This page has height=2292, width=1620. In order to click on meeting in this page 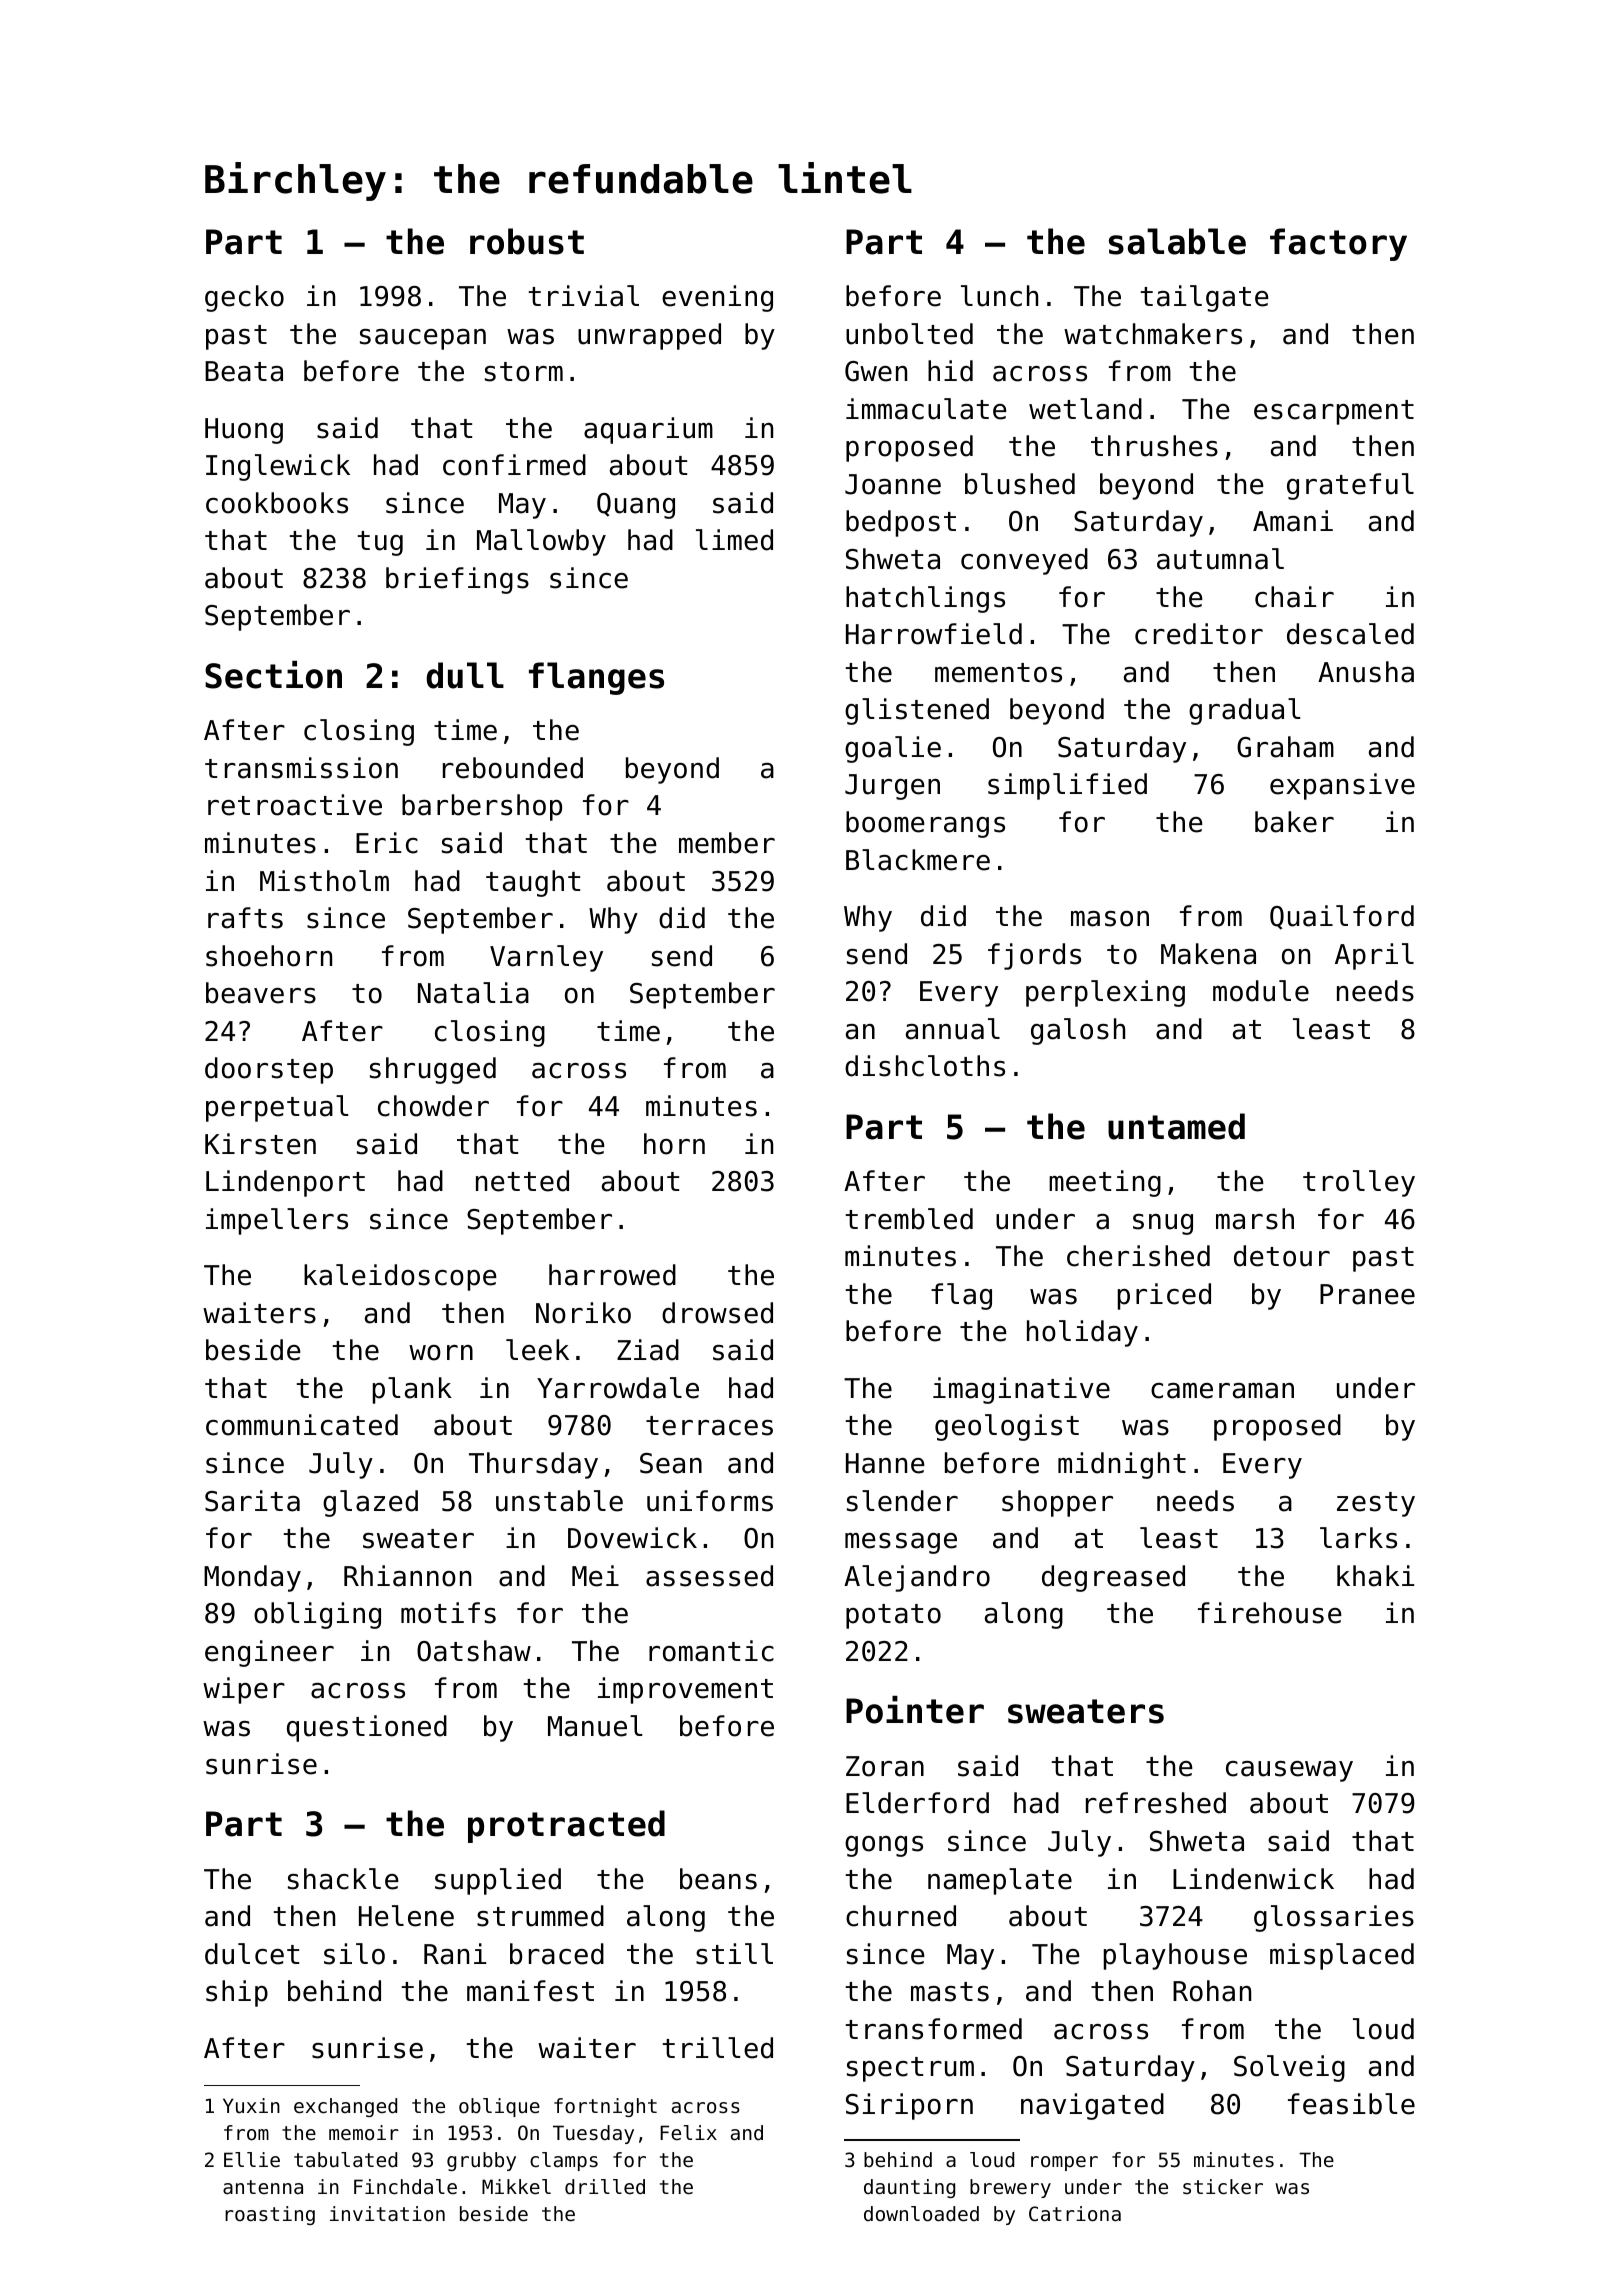, I will do `click(1105, 1183)`.
